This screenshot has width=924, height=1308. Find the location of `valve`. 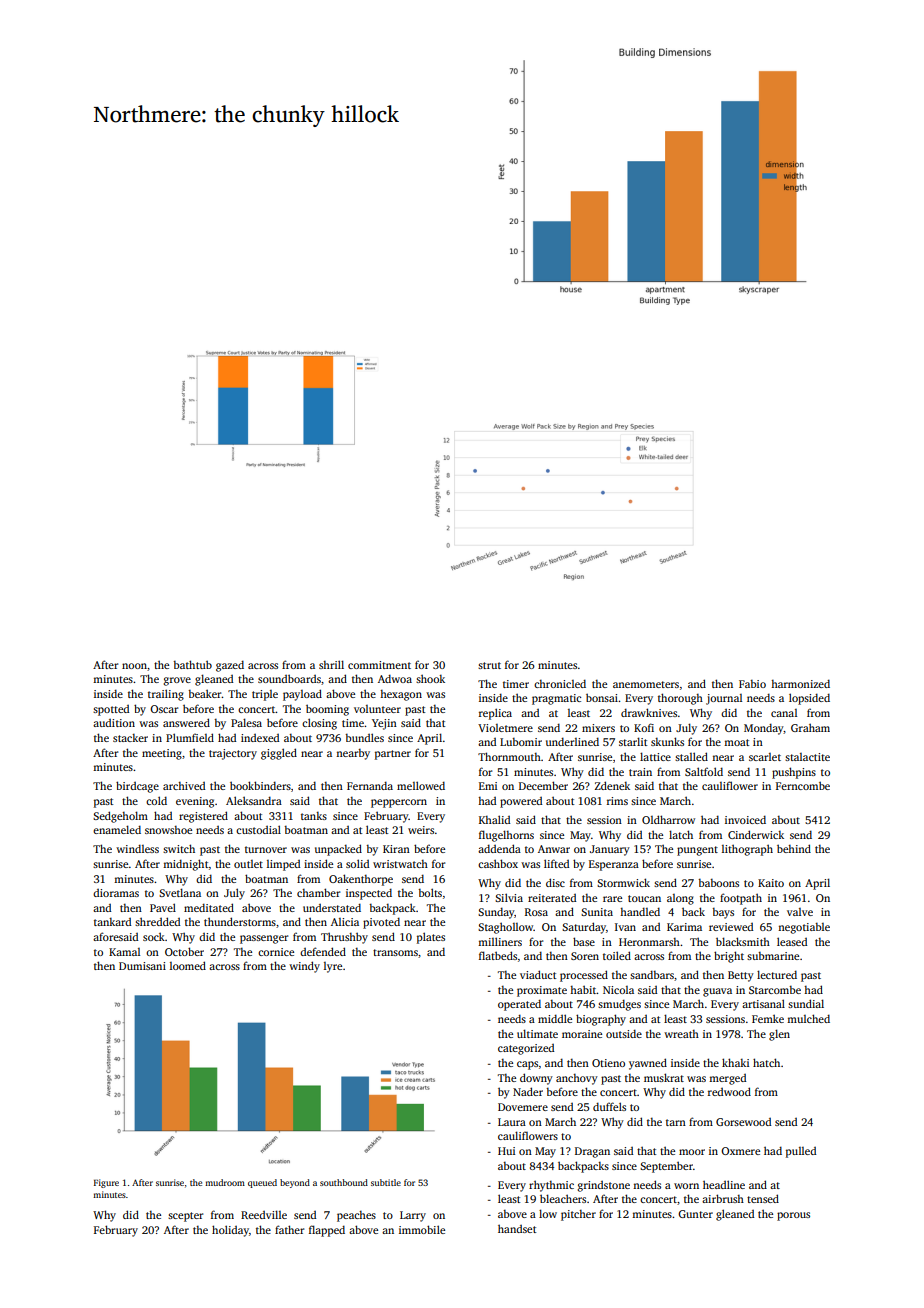

valve is located at coordinates (800, 912).
